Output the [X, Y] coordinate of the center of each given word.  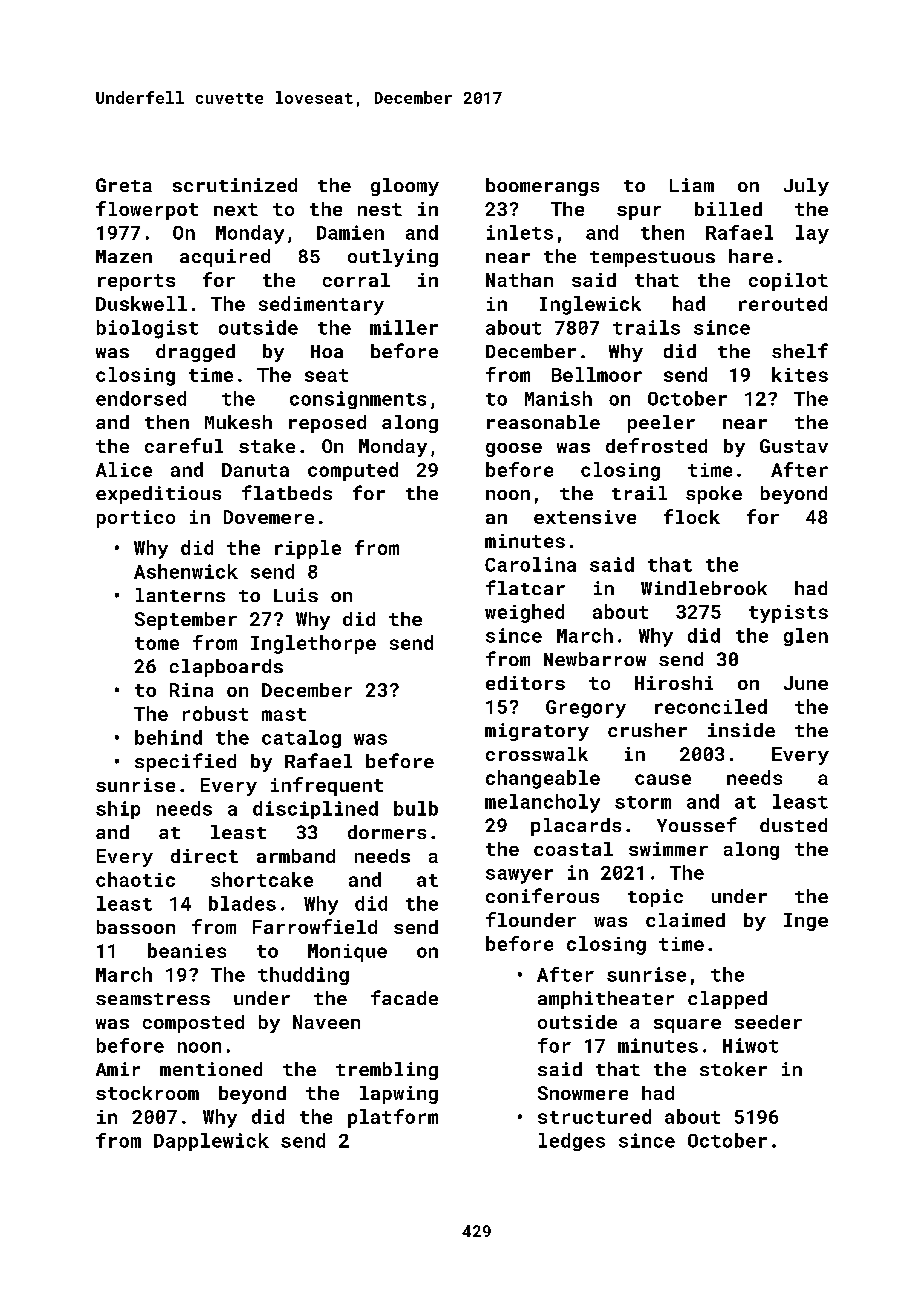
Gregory [586, 709]
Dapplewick [211, 1142]
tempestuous [652, 259]
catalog [301, 739]
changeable [543, 779]
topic [655, 898]
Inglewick [590, 305]
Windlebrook [704, 588]
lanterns [180, 595]
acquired [225, 258]
